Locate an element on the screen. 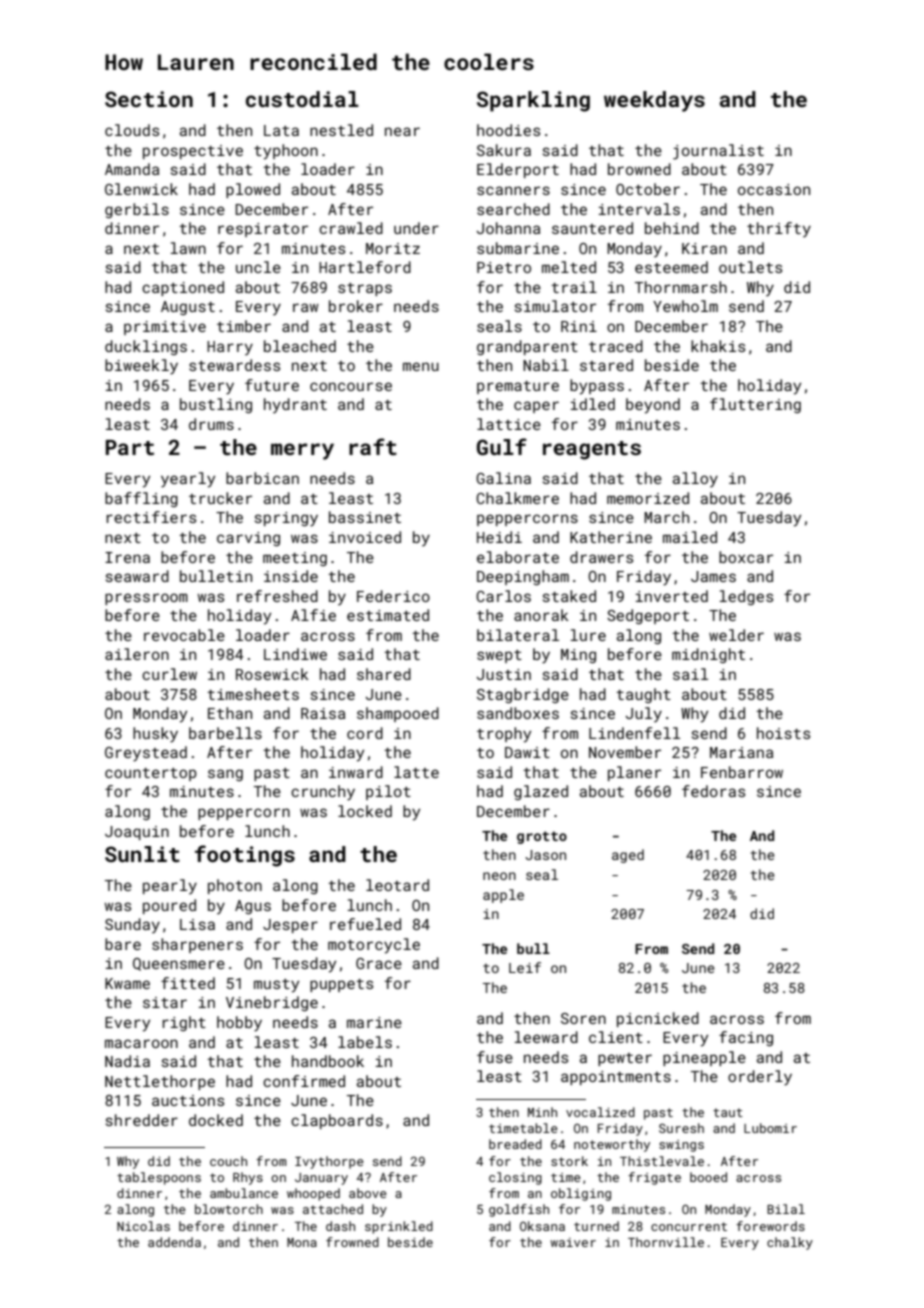 The width and height of the screenshot is (924, 1308). revocable is located at coordinates (184, 635).
